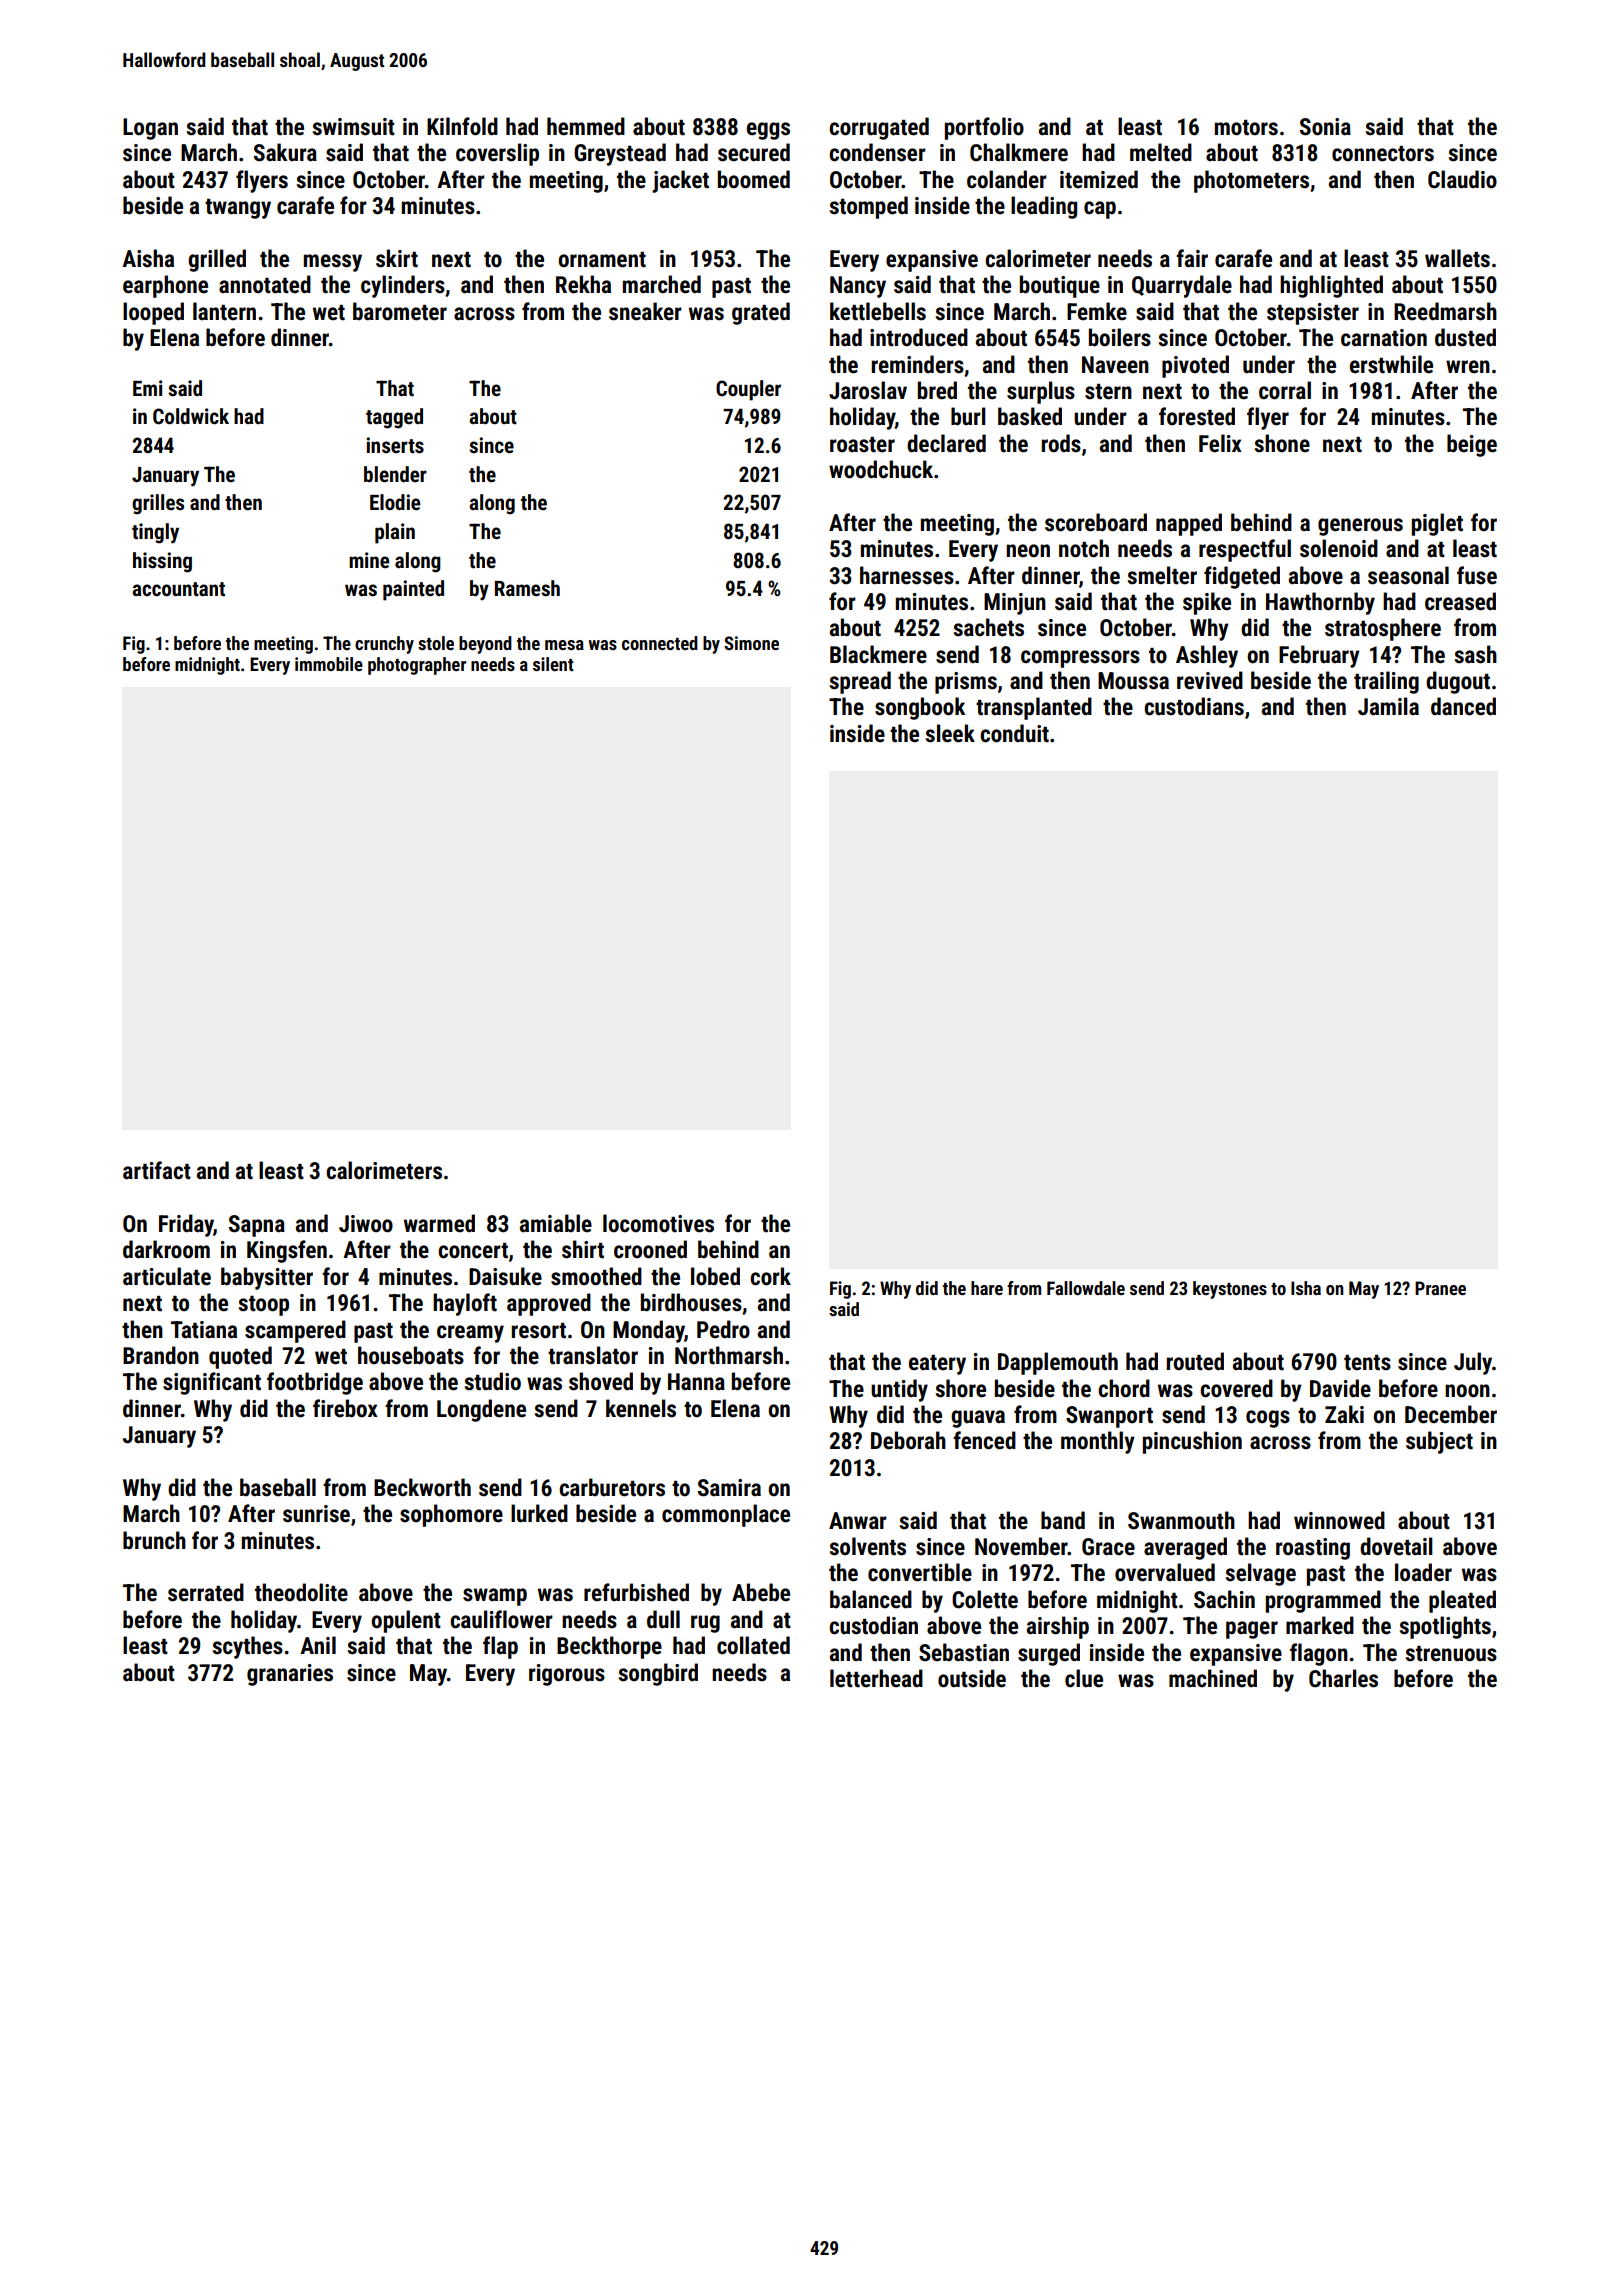 The height and width of the document is (2292, 1620). Describe the element at coordinates (645, 311) in the document. I see `sneaker` at that location.
